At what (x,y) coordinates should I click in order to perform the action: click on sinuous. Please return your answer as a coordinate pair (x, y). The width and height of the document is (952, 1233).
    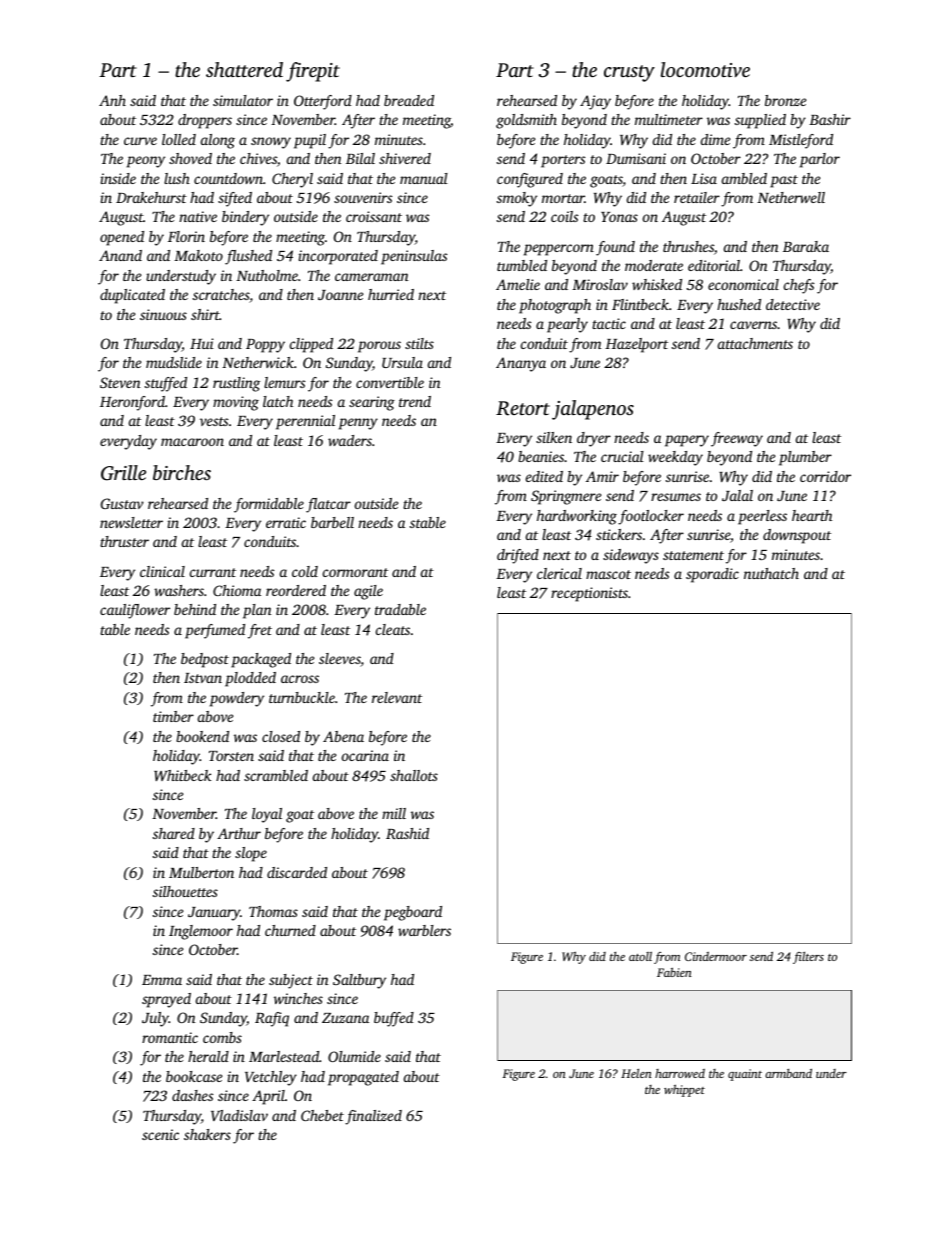
    Looking at the image, I should click on (163, 314).
